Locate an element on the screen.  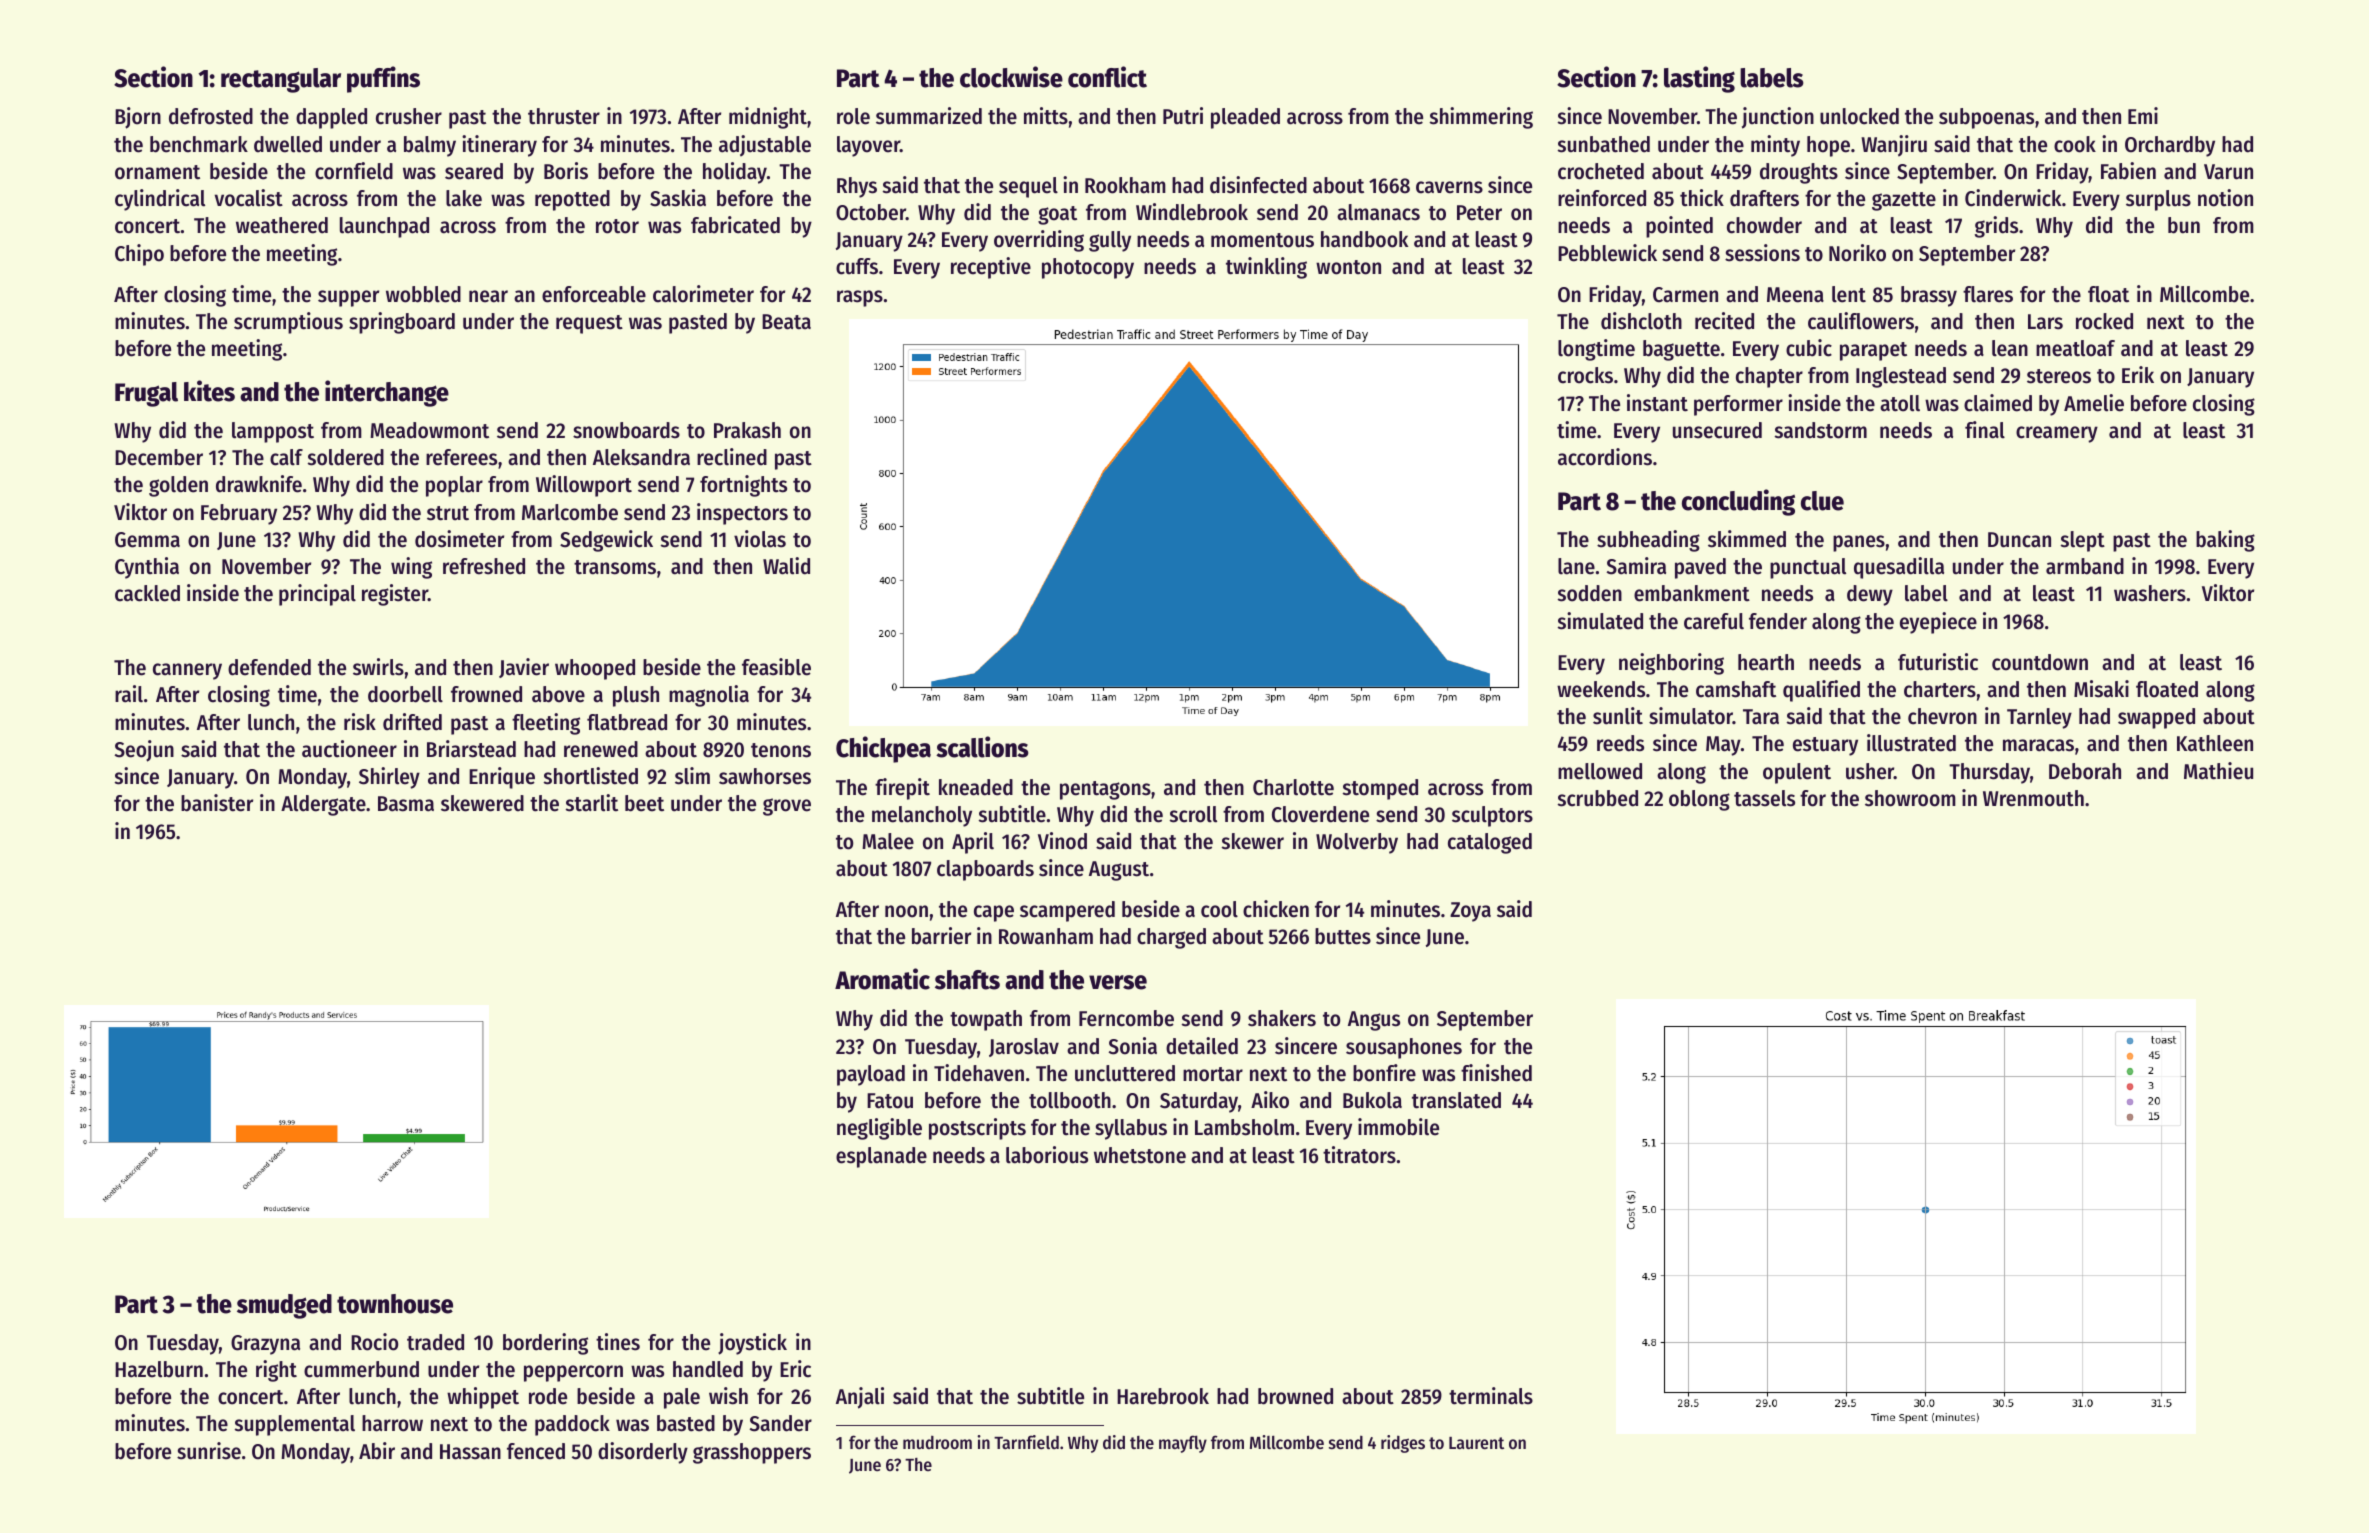
Abir is located at coordinates (377, 1451).
